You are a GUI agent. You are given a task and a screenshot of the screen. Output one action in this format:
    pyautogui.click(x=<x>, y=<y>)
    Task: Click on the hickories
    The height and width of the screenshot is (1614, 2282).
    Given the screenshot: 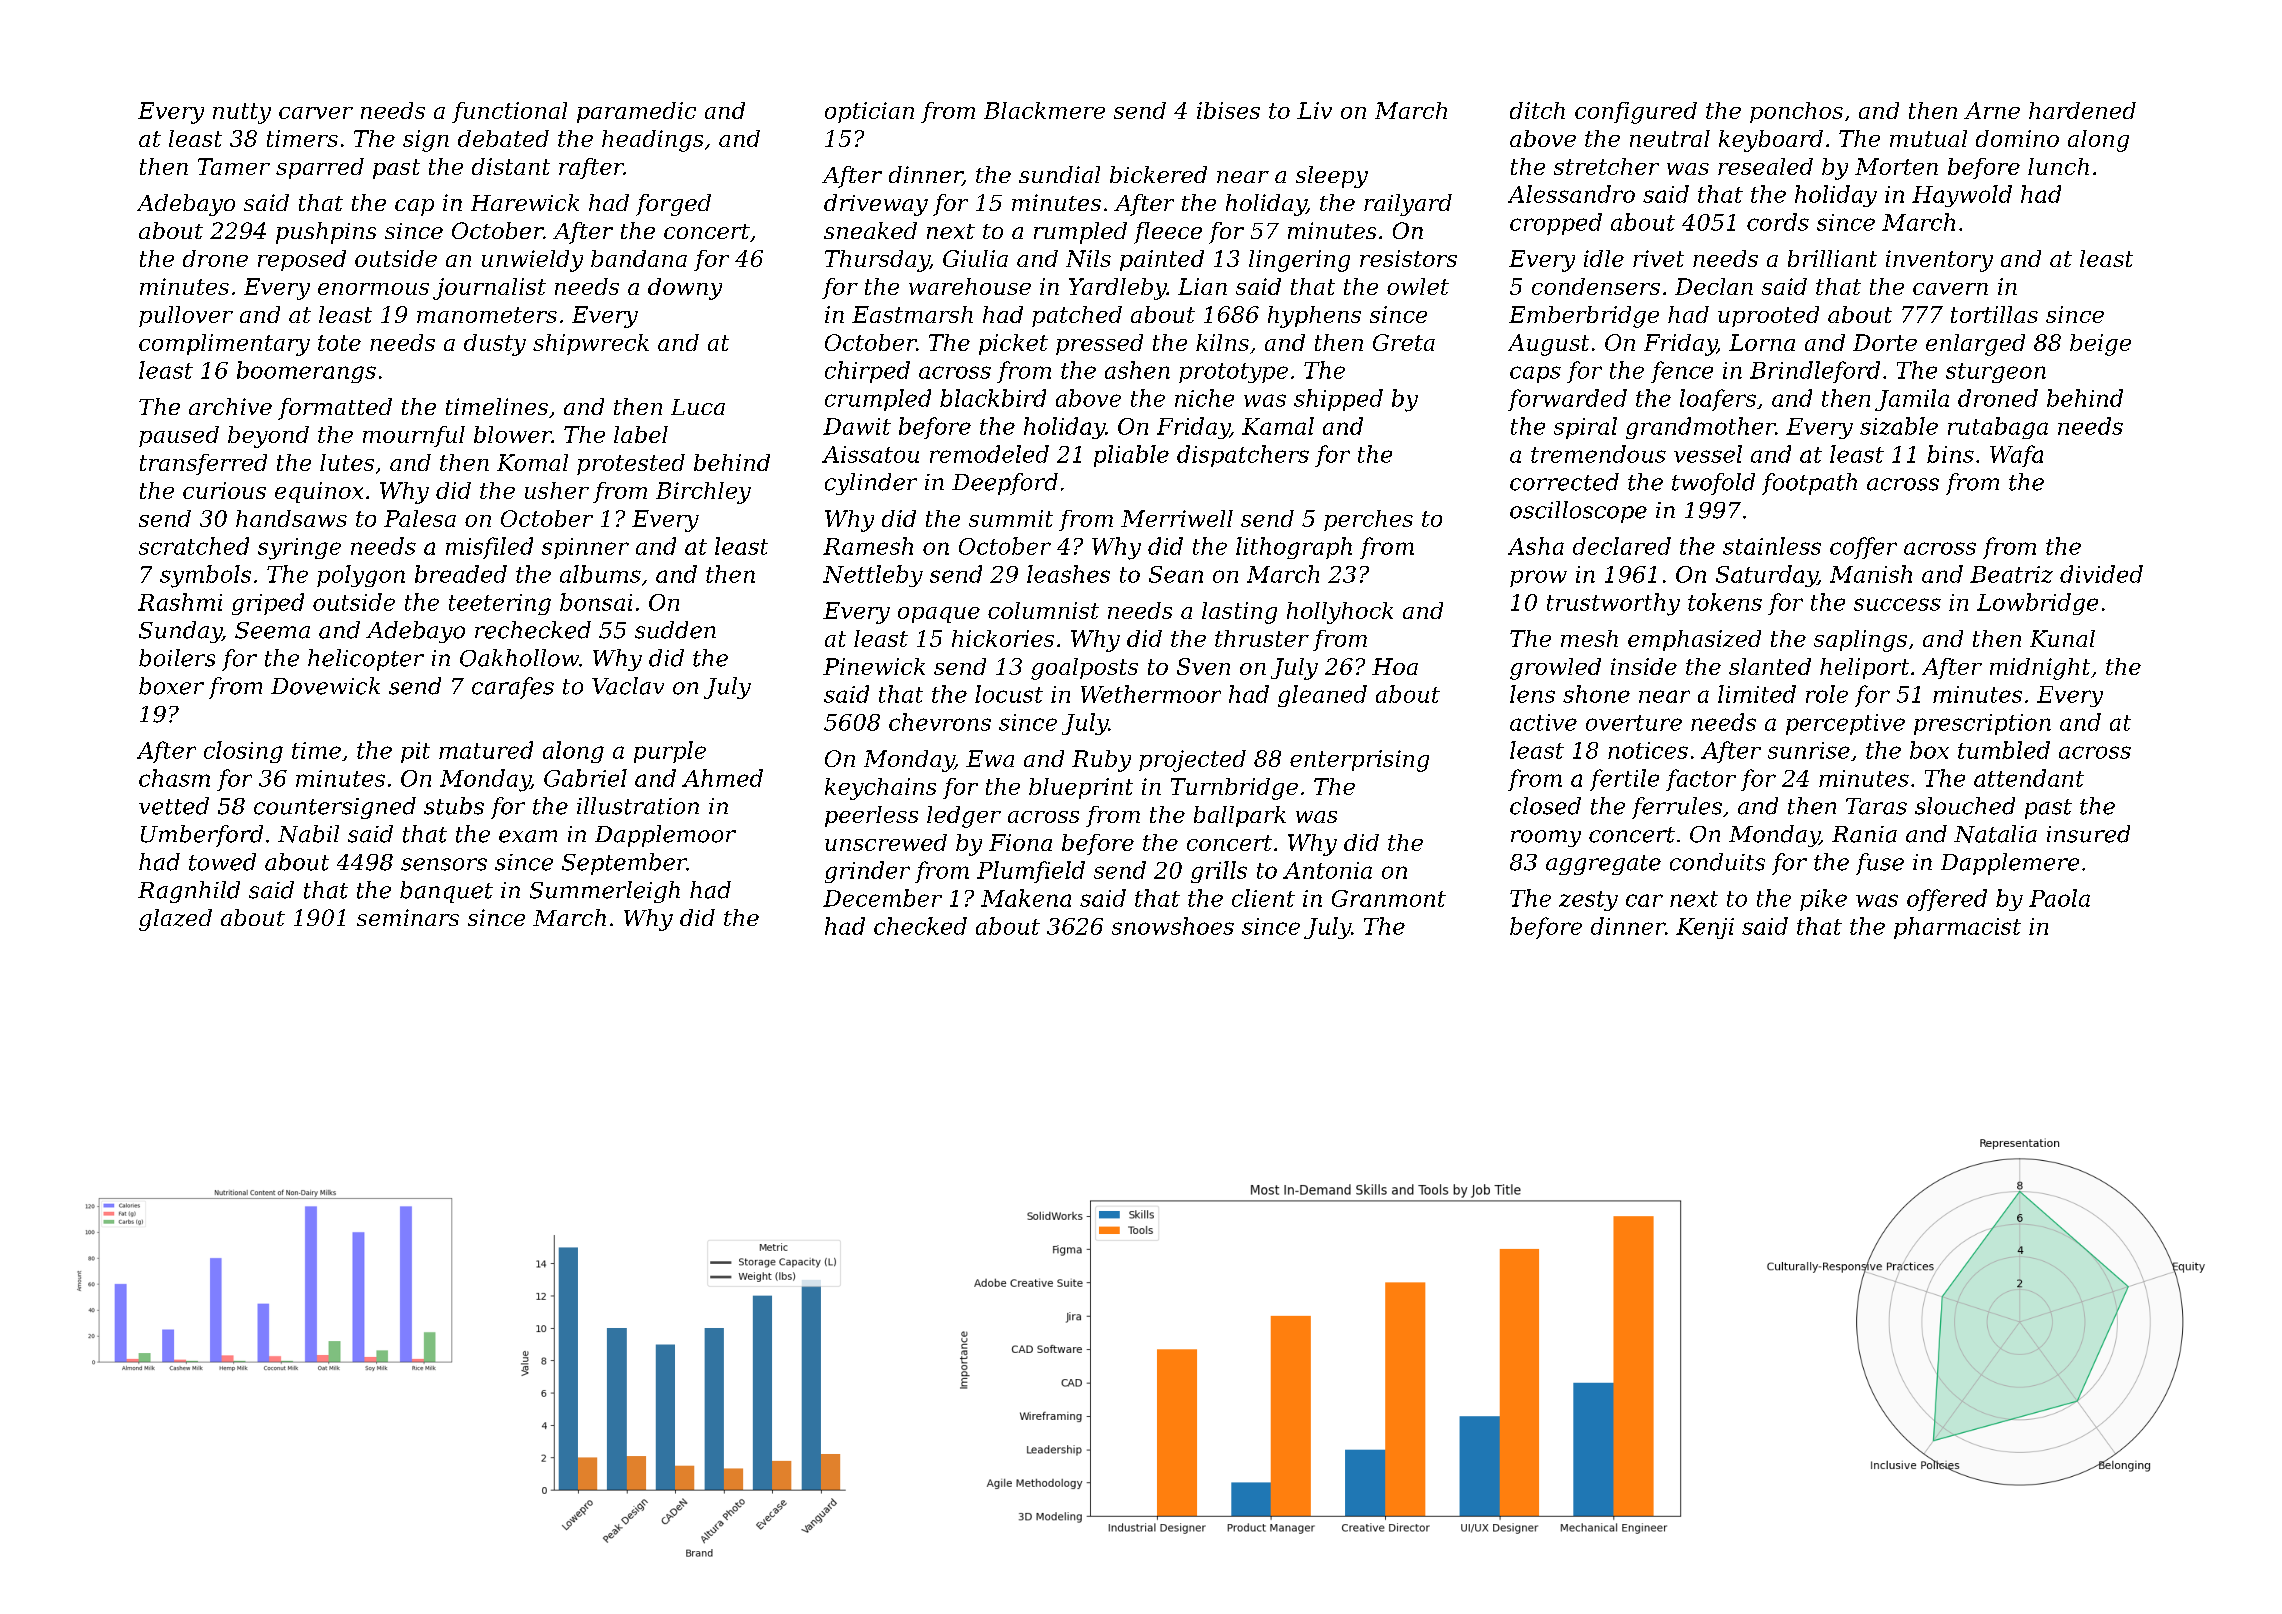 What is the action you would take?
    pyautogui.click(x=1003, y=638)
